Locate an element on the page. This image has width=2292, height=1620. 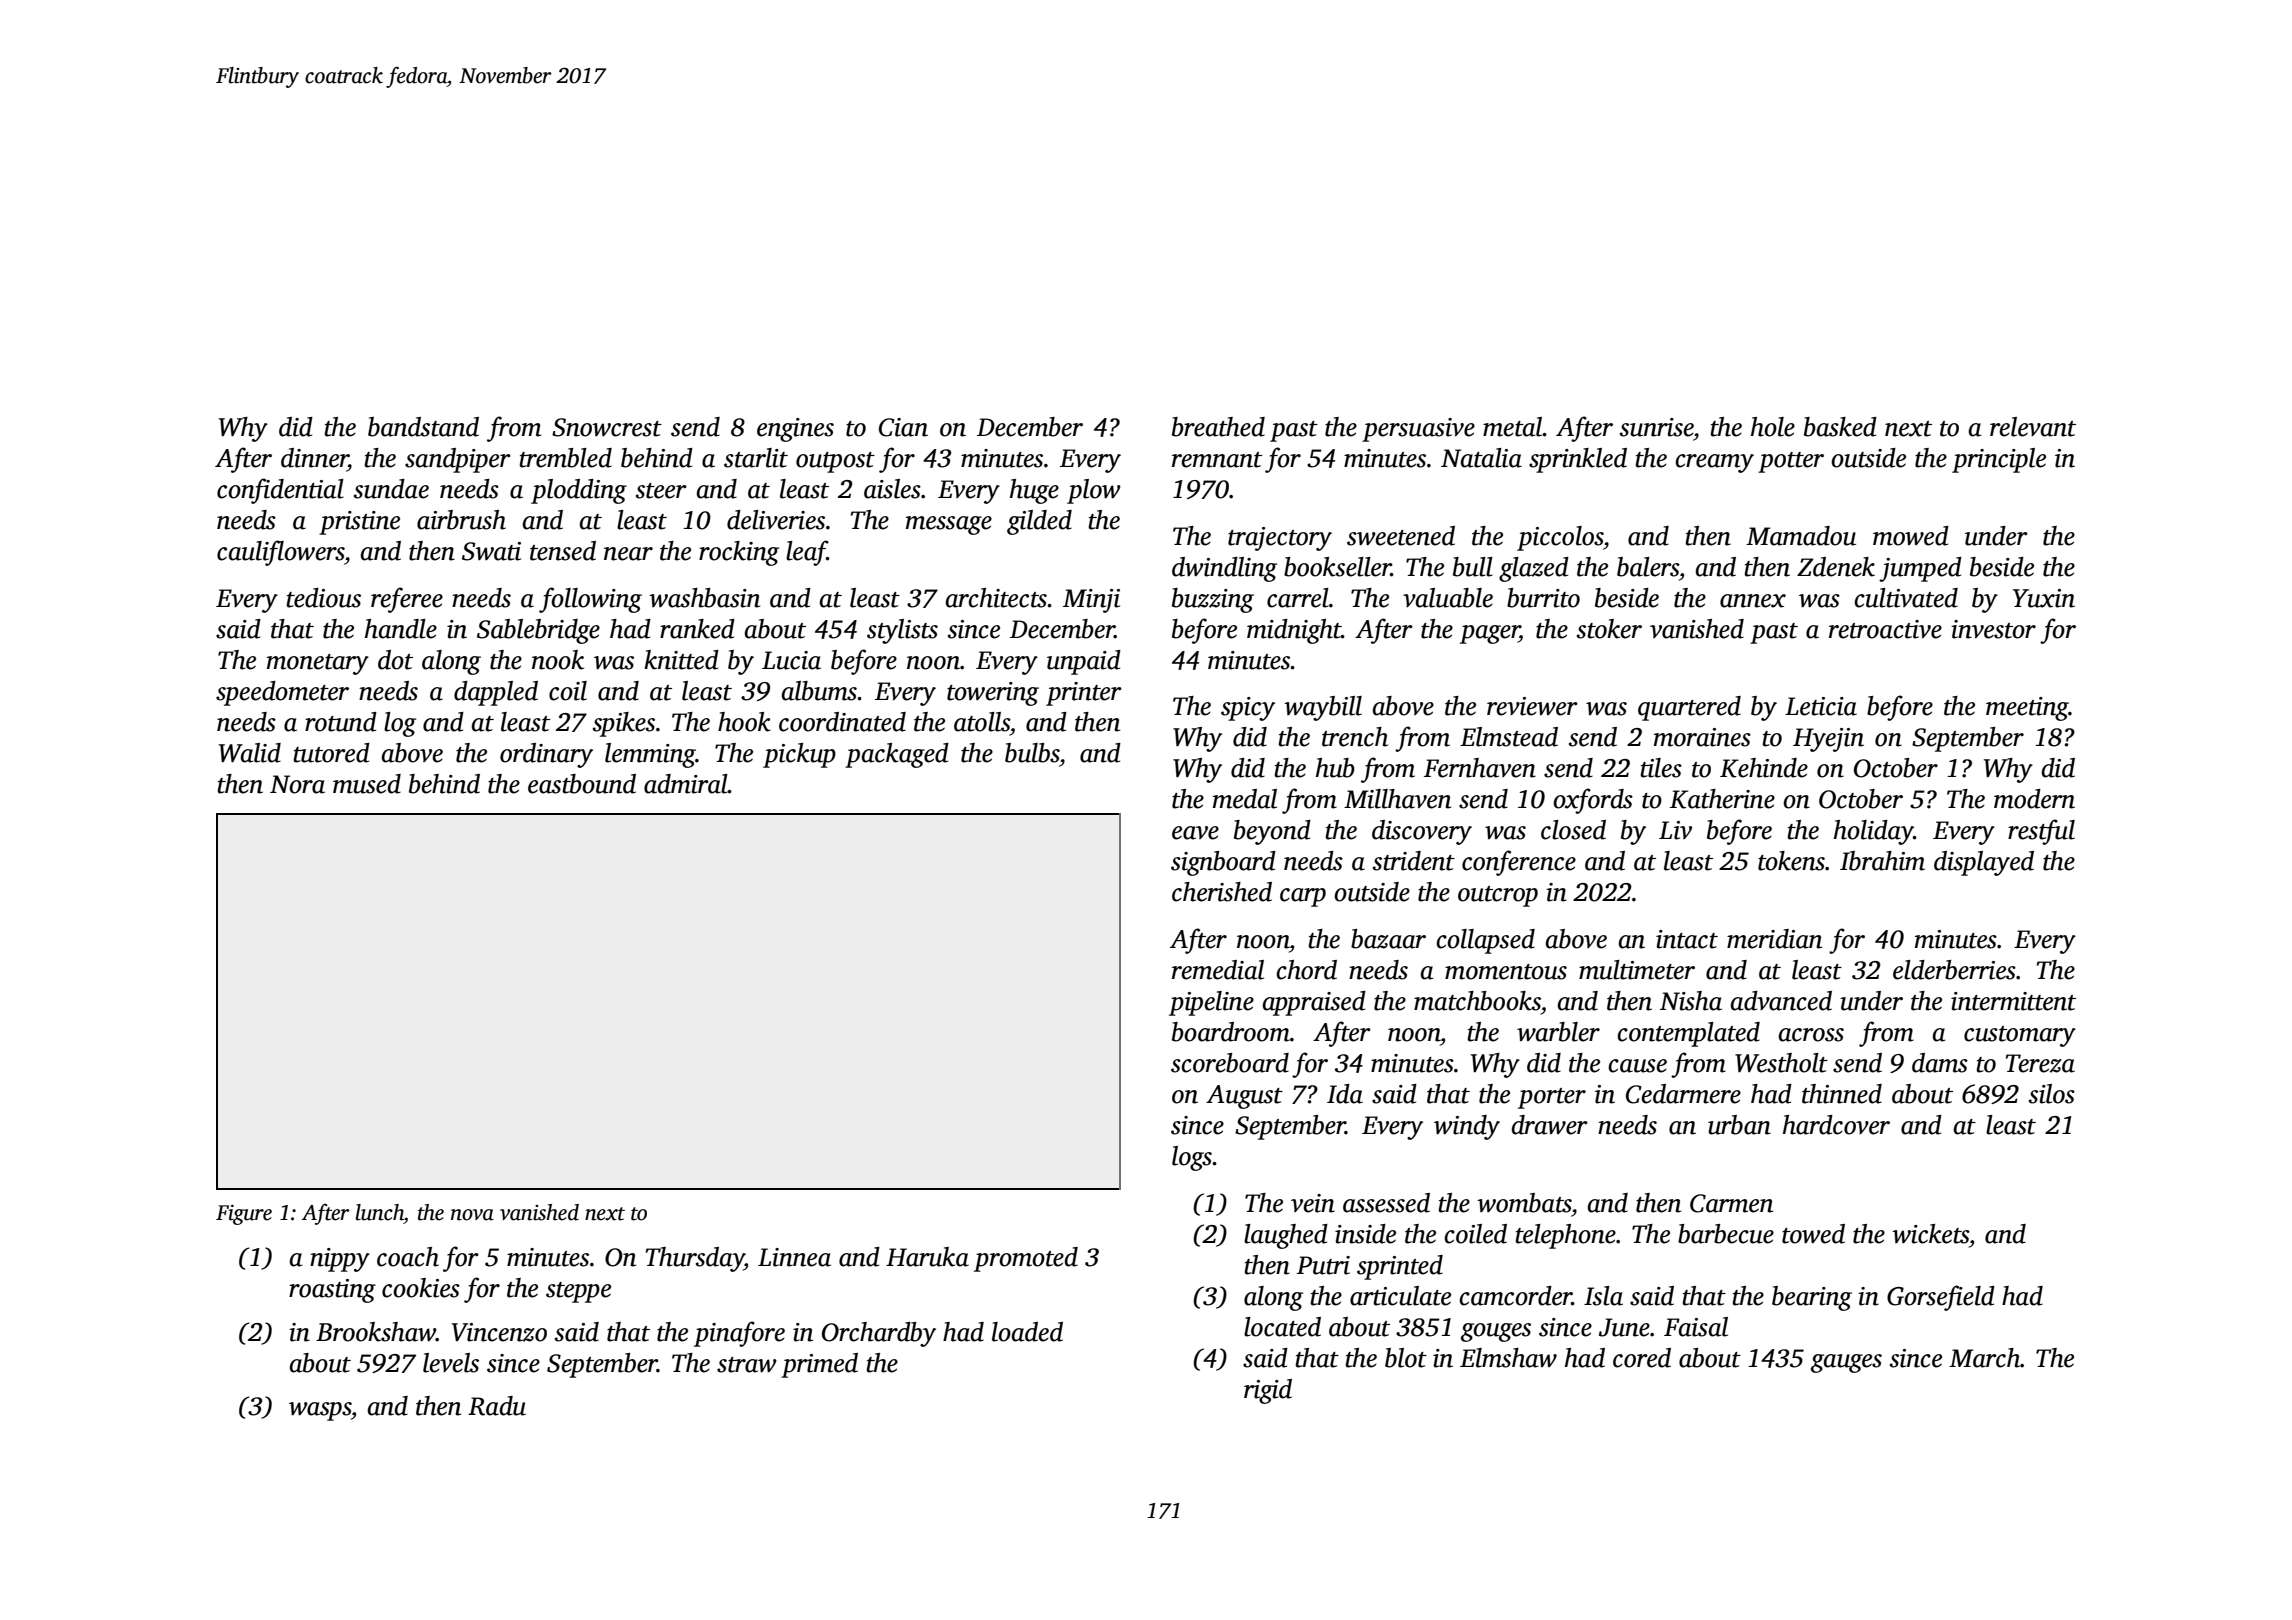
remedial is located at coordinates (1218, 970).
